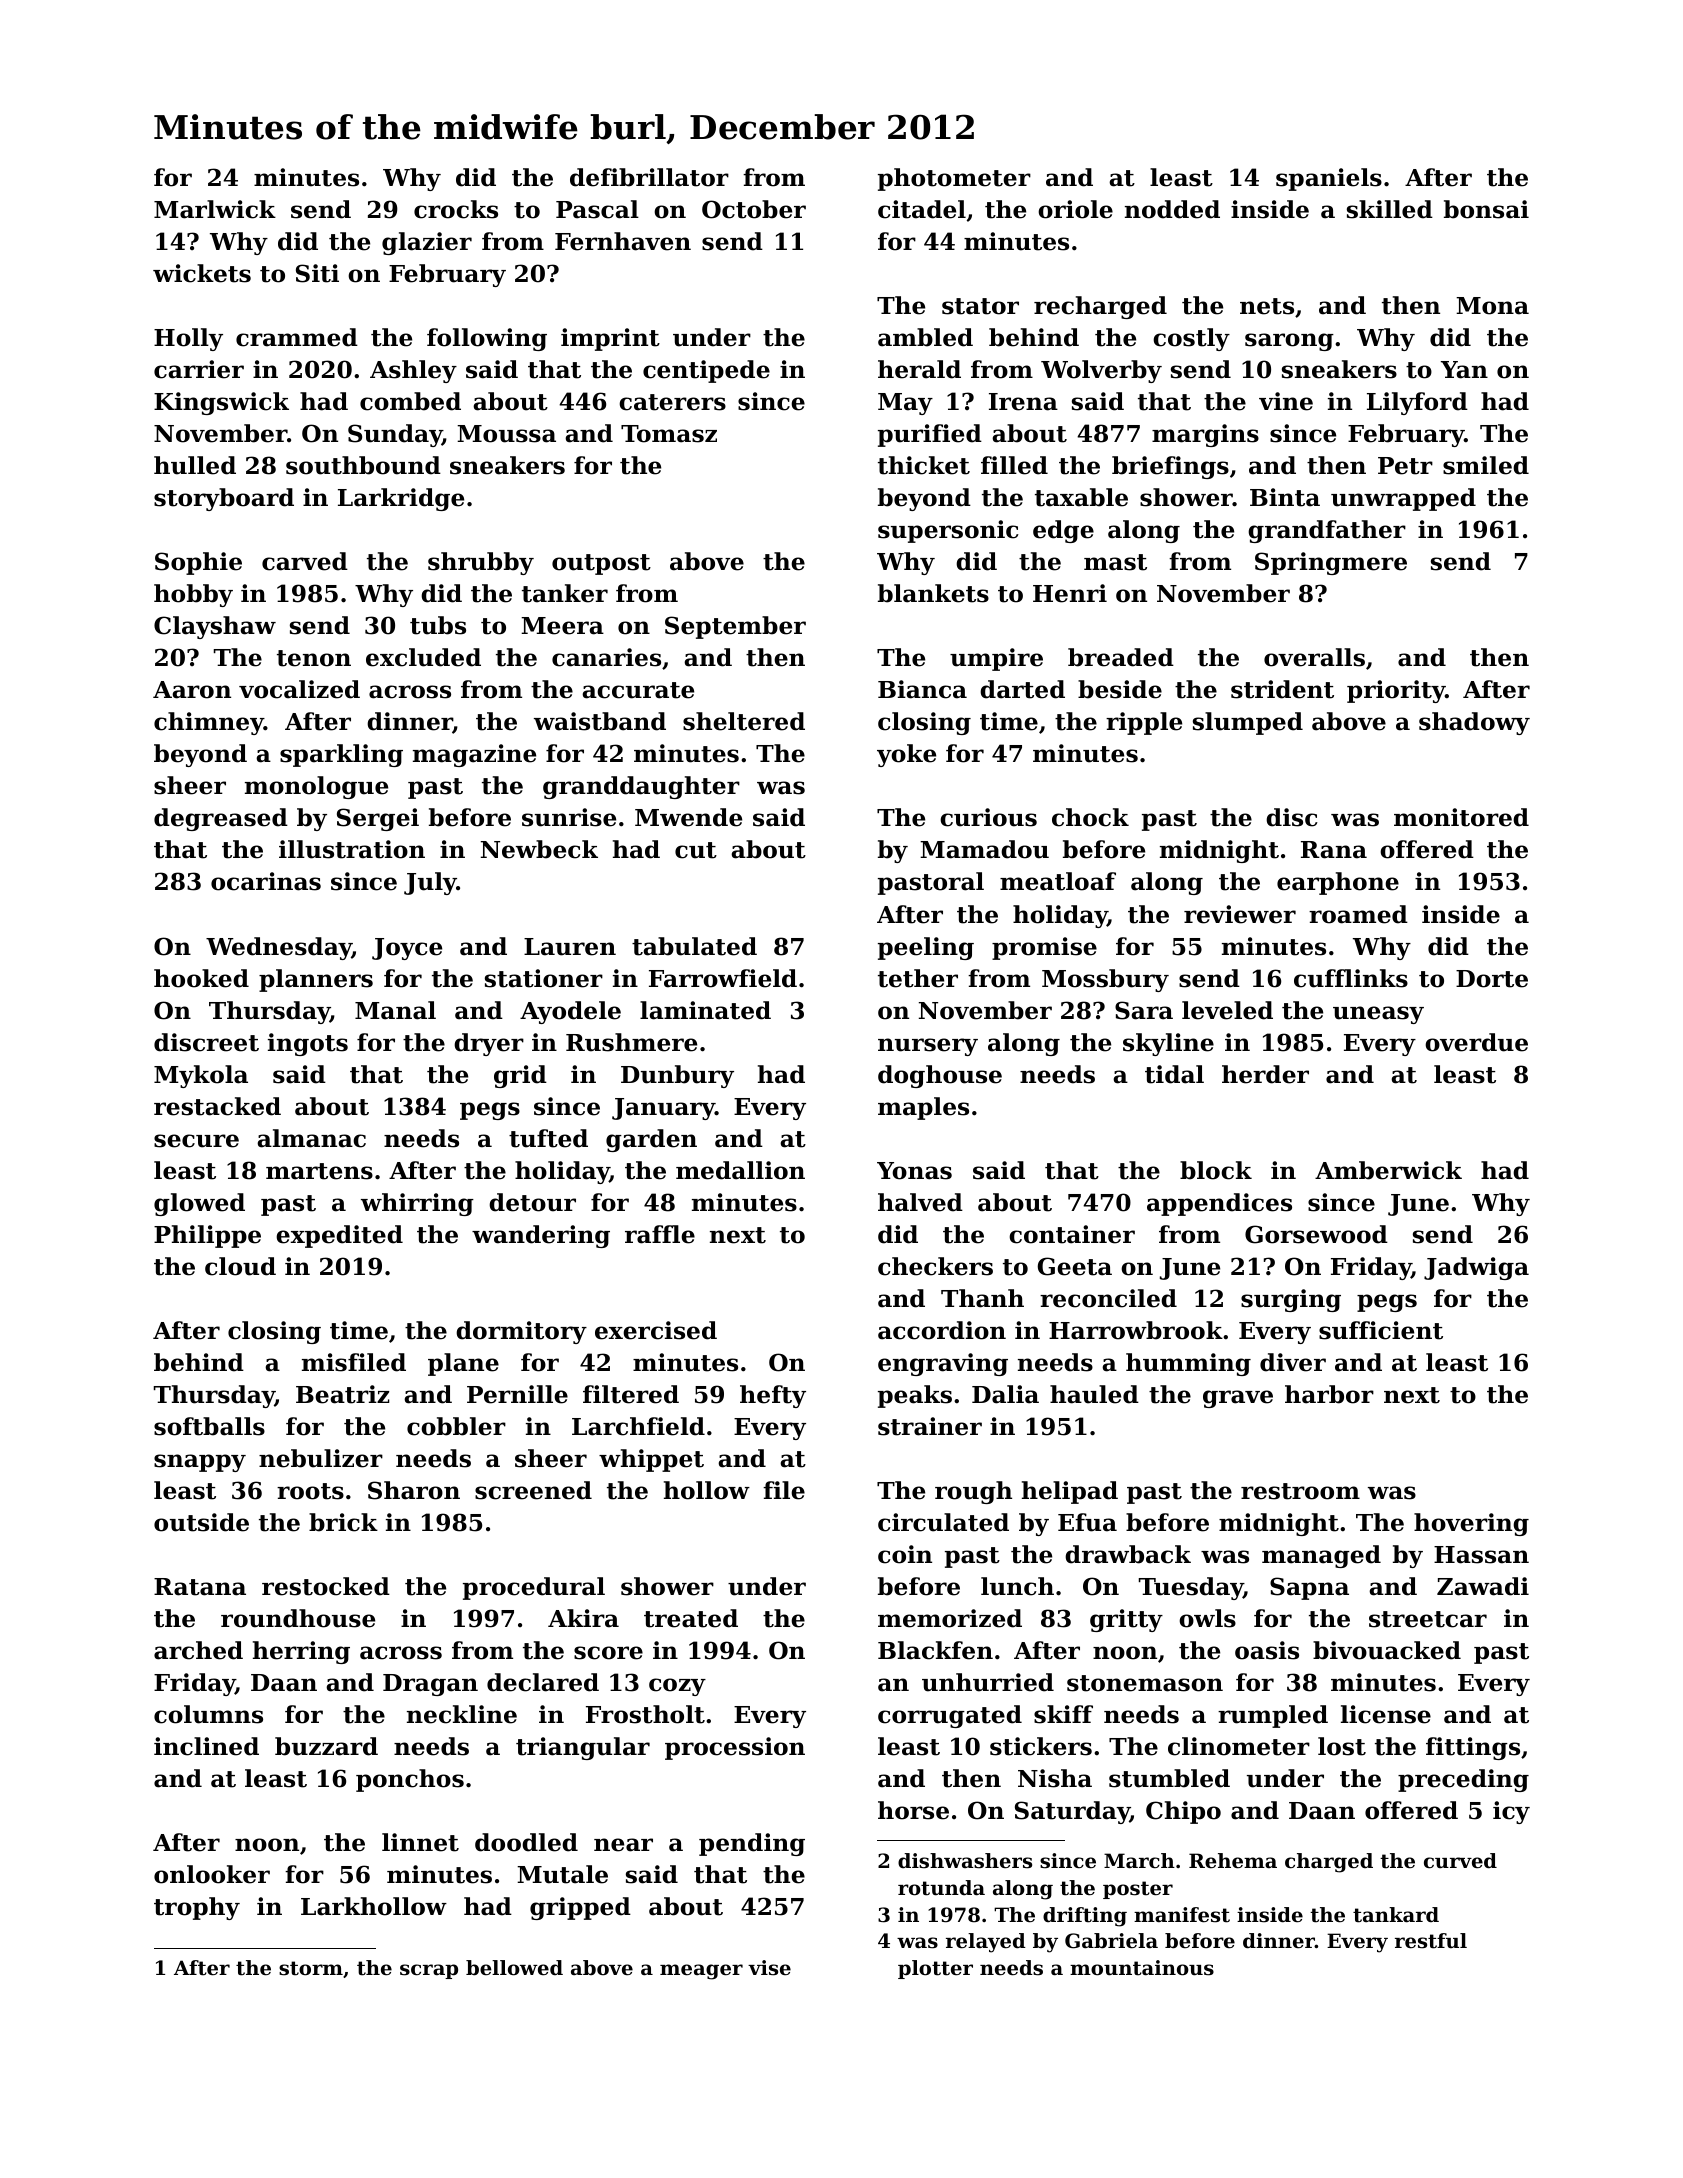  I want to click on curious, so click(988, 817).
